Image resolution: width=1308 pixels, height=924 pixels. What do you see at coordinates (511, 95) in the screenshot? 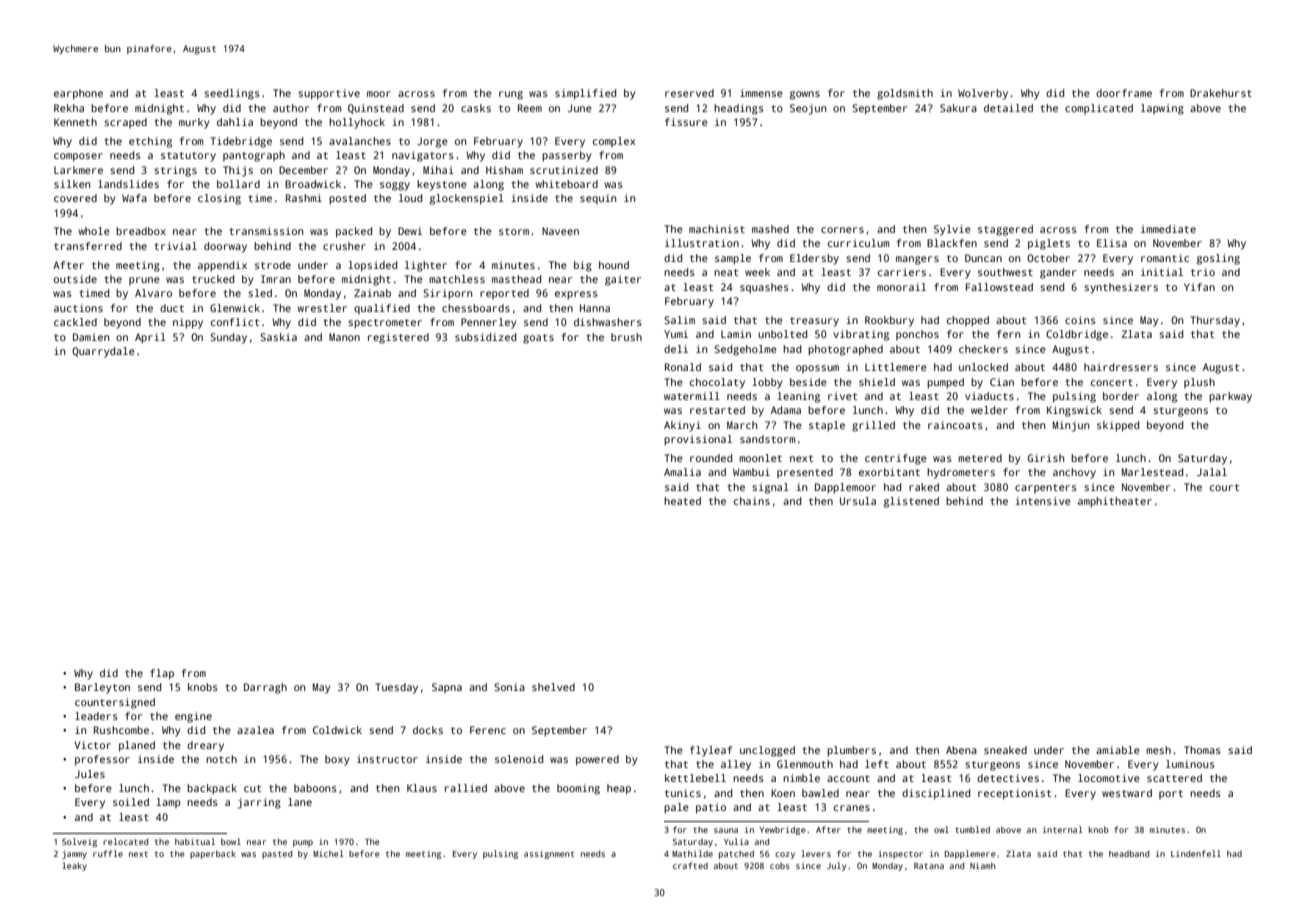
I see `rung` at bounding box center [511, 95].
